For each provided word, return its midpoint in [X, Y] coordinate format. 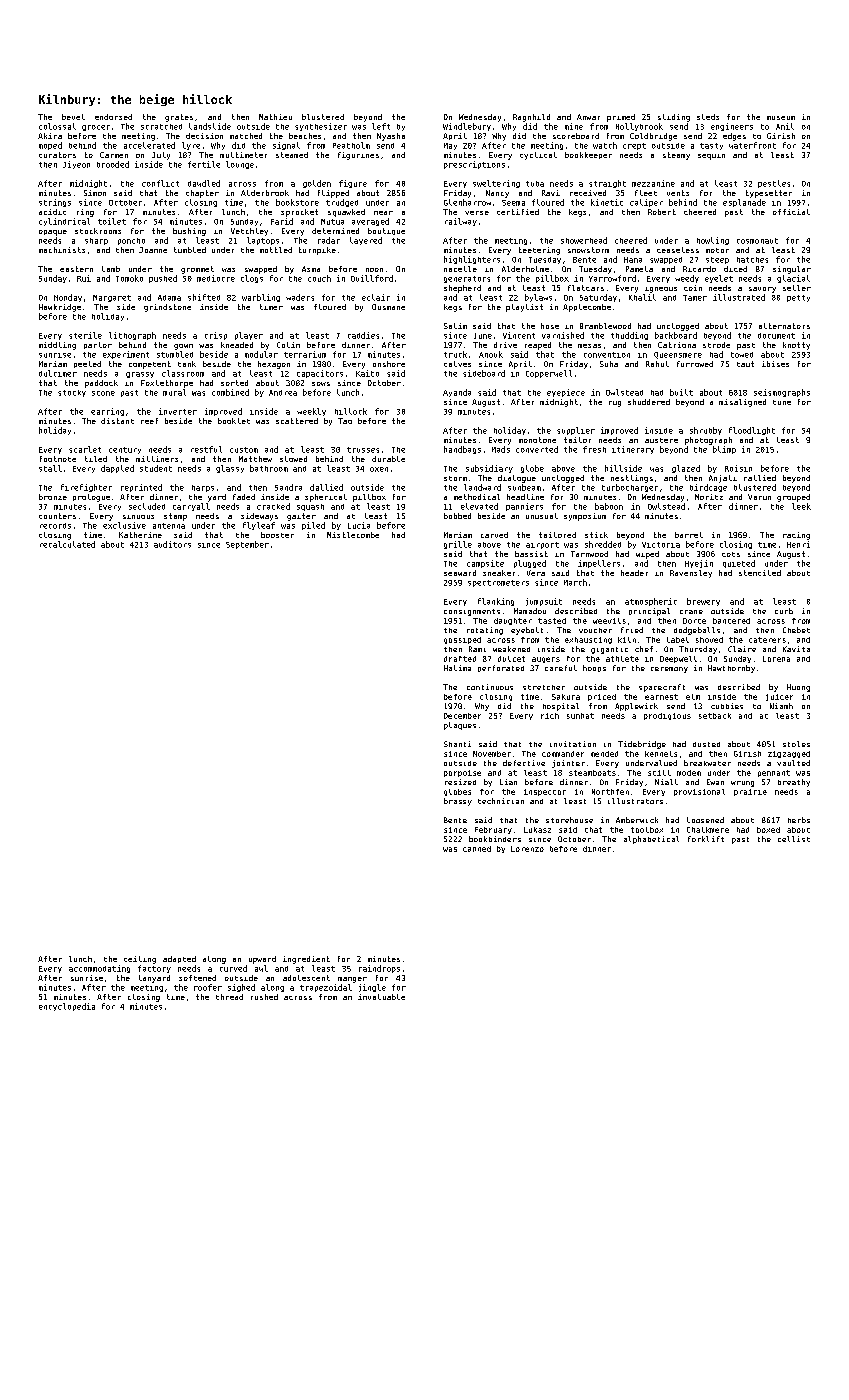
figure [353, 184]
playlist [524, 308]
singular [792, 270]
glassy [230, 469]
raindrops [379, 969]
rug [615, 404]
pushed [163, 279]
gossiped [462, 640]
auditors [172, 544]
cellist [794, 839]
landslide [210, 126]
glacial [793, 279]
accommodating [99, 969]
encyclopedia [67, 1007]
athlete [622, 659]
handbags [462, 450]
